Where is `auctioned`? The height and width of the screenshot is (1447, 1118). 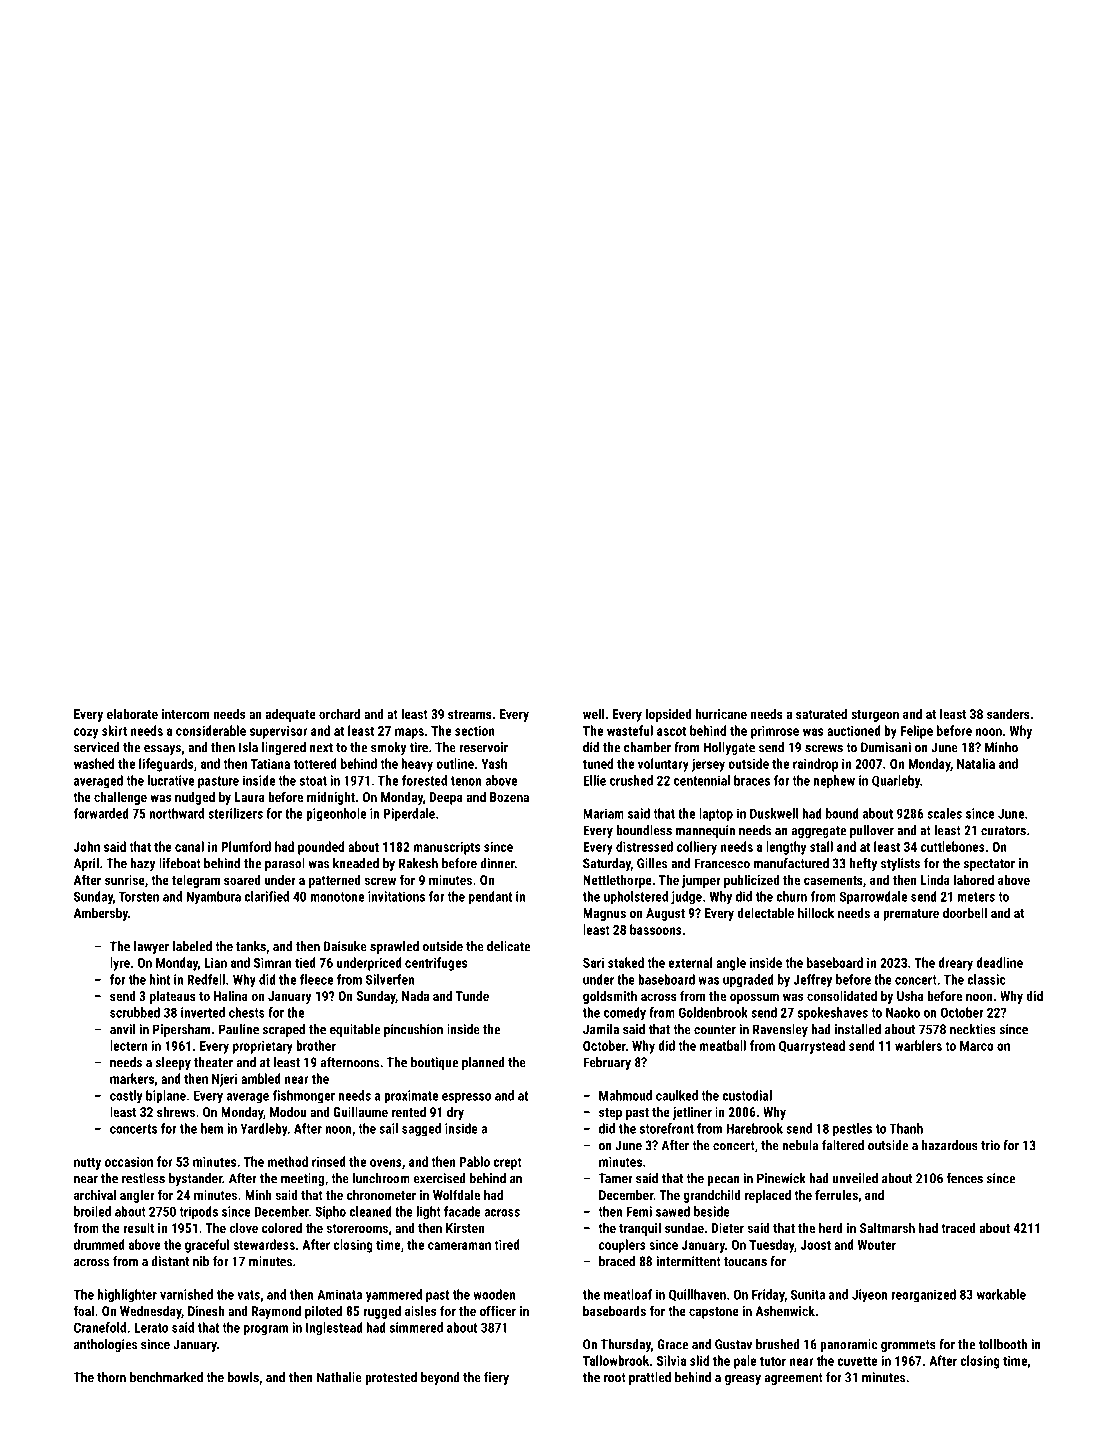
auctioned is located at coordinates (854, 730).
